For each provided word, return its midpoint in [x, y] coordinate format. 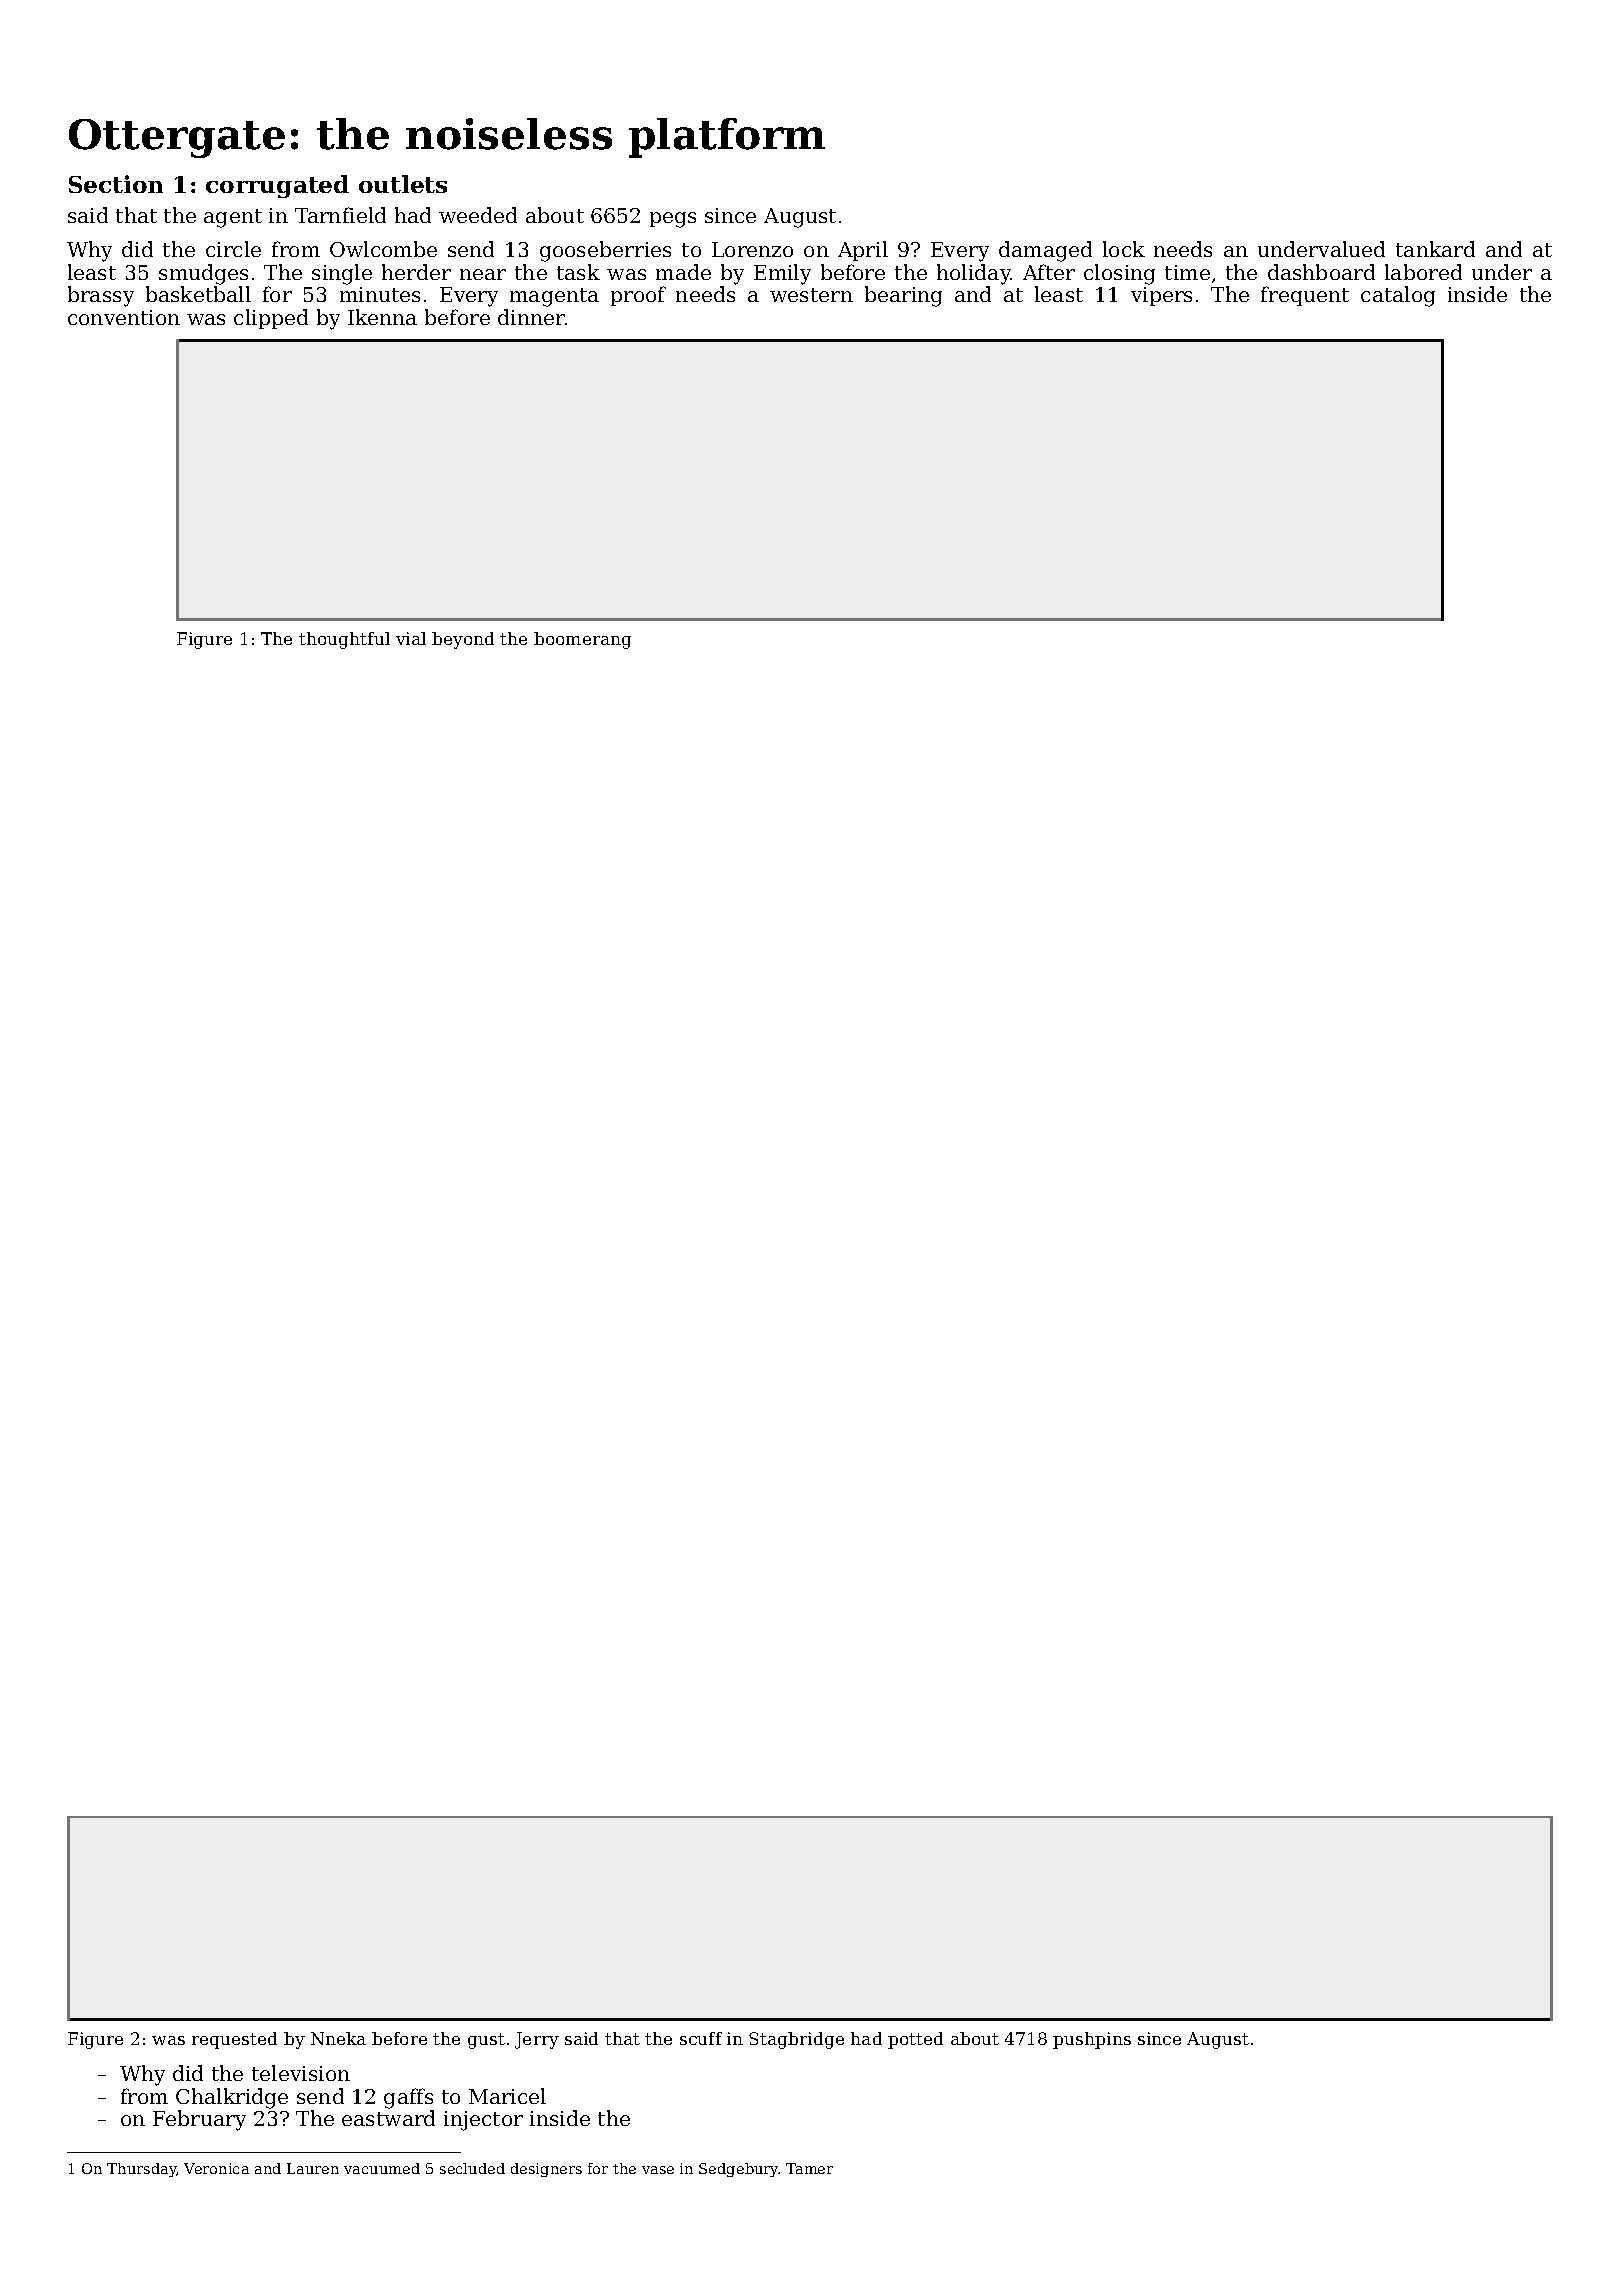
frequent [1305, 296]
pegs [673, 220]
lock [1124, 249]
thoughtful [344, 640]
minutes [380, 294]
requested [234, 2040]
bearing [903, 296]
